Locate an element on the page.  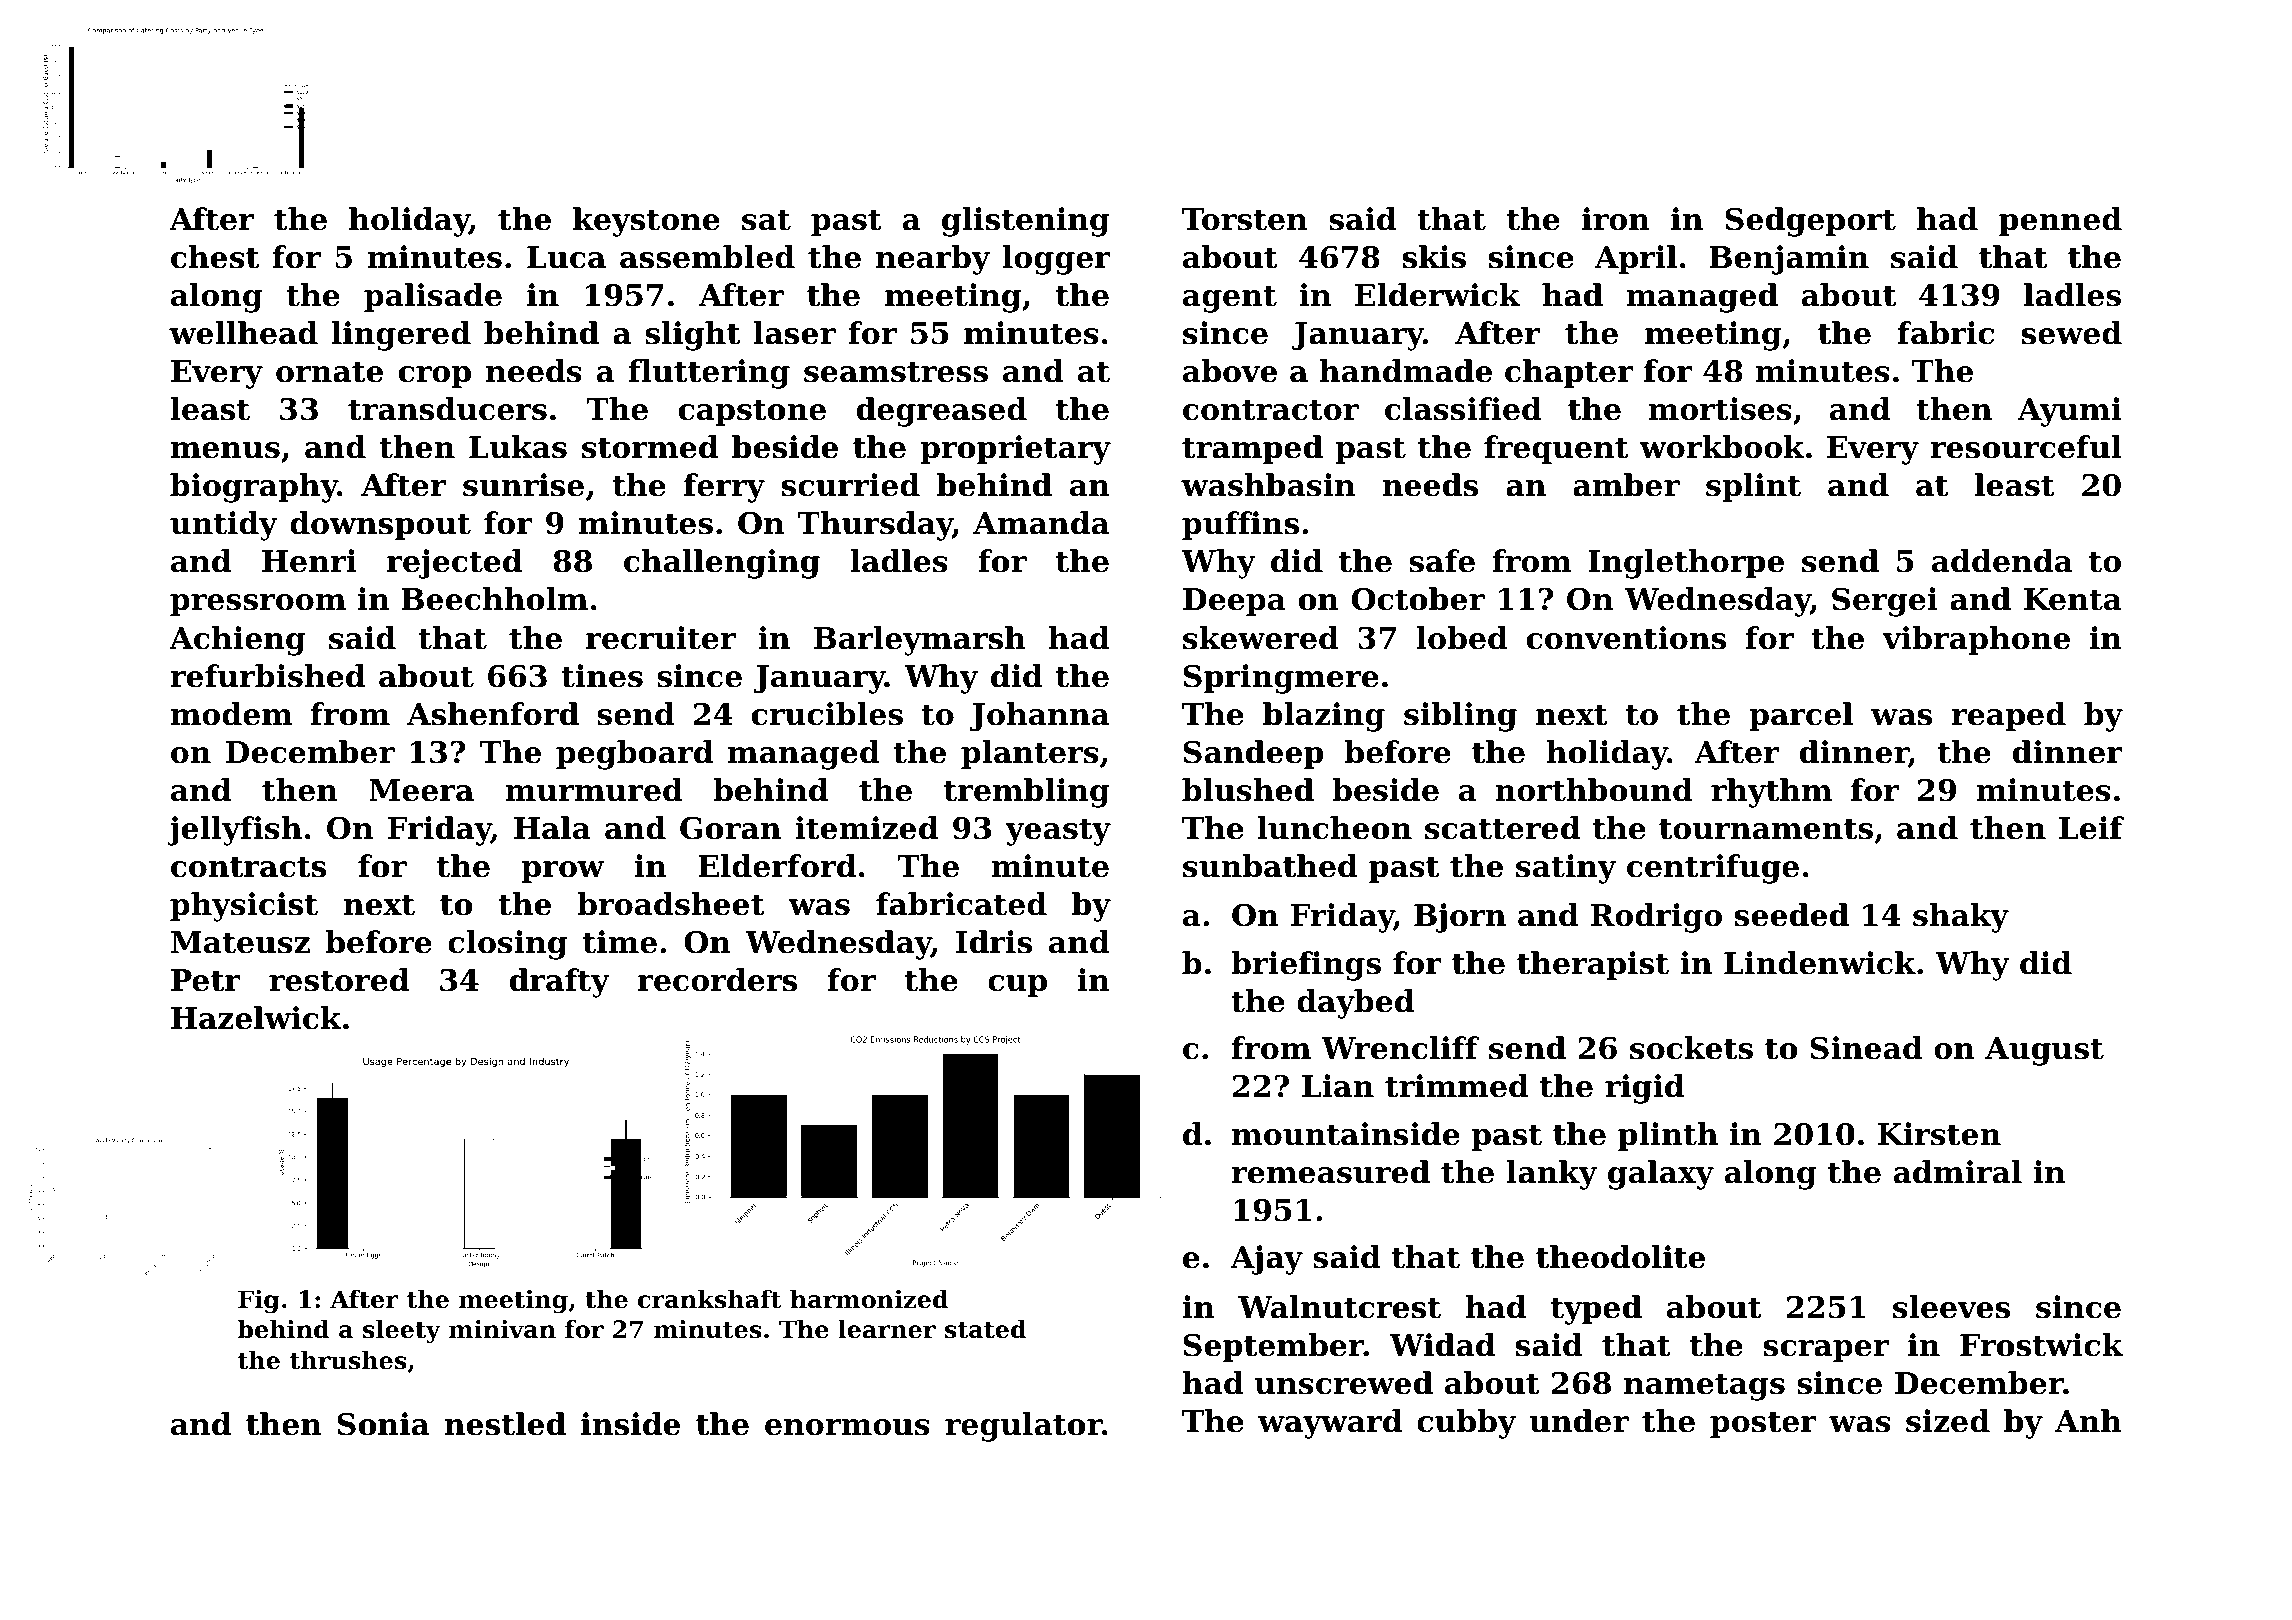
Sedgeport is located at coordinates (1811, 222).
